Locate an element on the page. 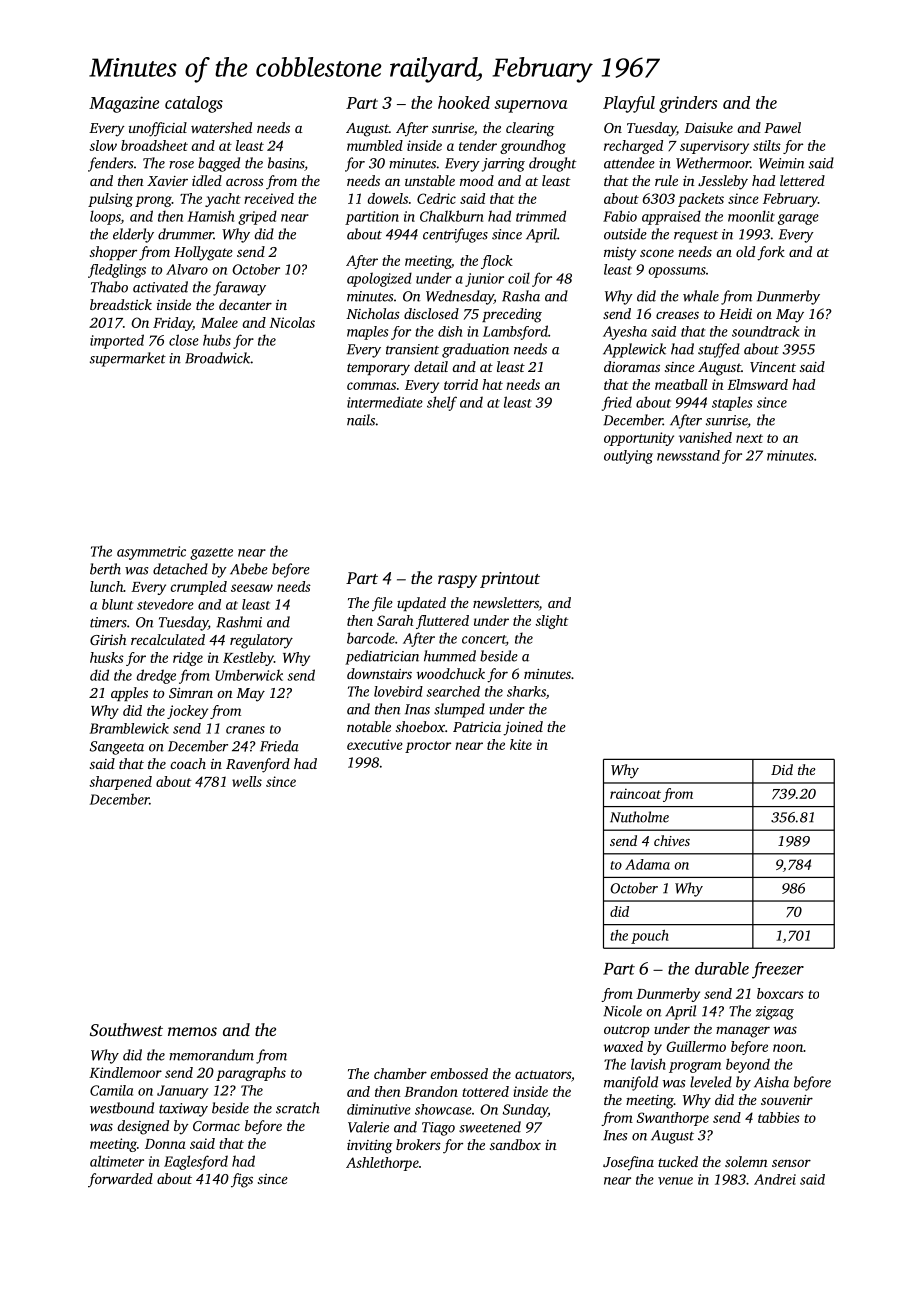 This document has width=924, height=1308. supermarket is located at coordinates (128, 359).
